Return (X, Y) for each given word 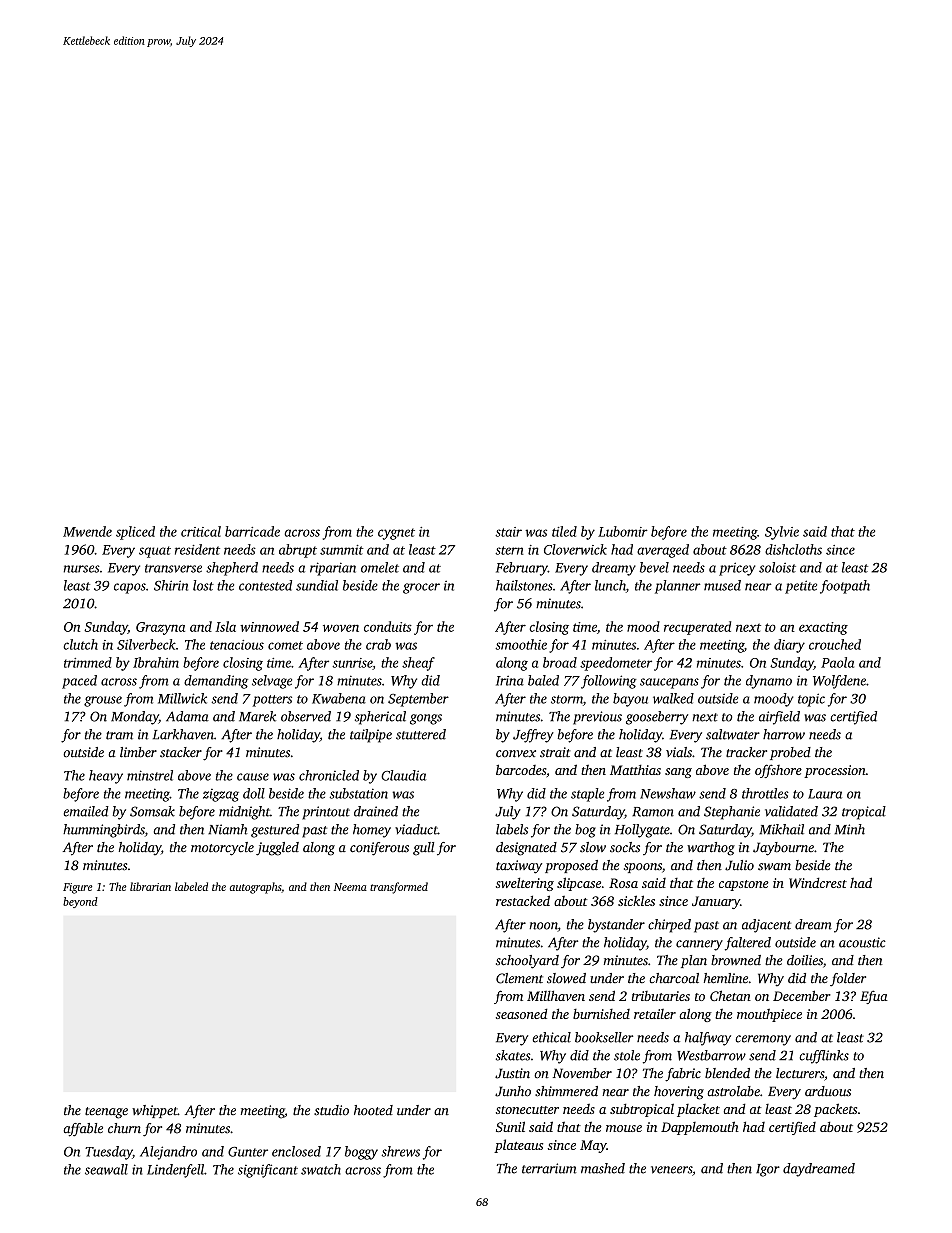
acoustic (862, 942)
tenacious (237, 645)
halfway (708, 1039)
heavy (106, 777)
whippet (155, 1111)
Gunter (248, 1152)
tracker (746, 752)
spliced (135, 533)
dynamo (769, 682)
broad (560, 662)
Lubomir (623, 531)
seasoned (522, 1013)
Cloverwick (575, 549)
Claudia (403, 775)
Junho (513, 1091)
